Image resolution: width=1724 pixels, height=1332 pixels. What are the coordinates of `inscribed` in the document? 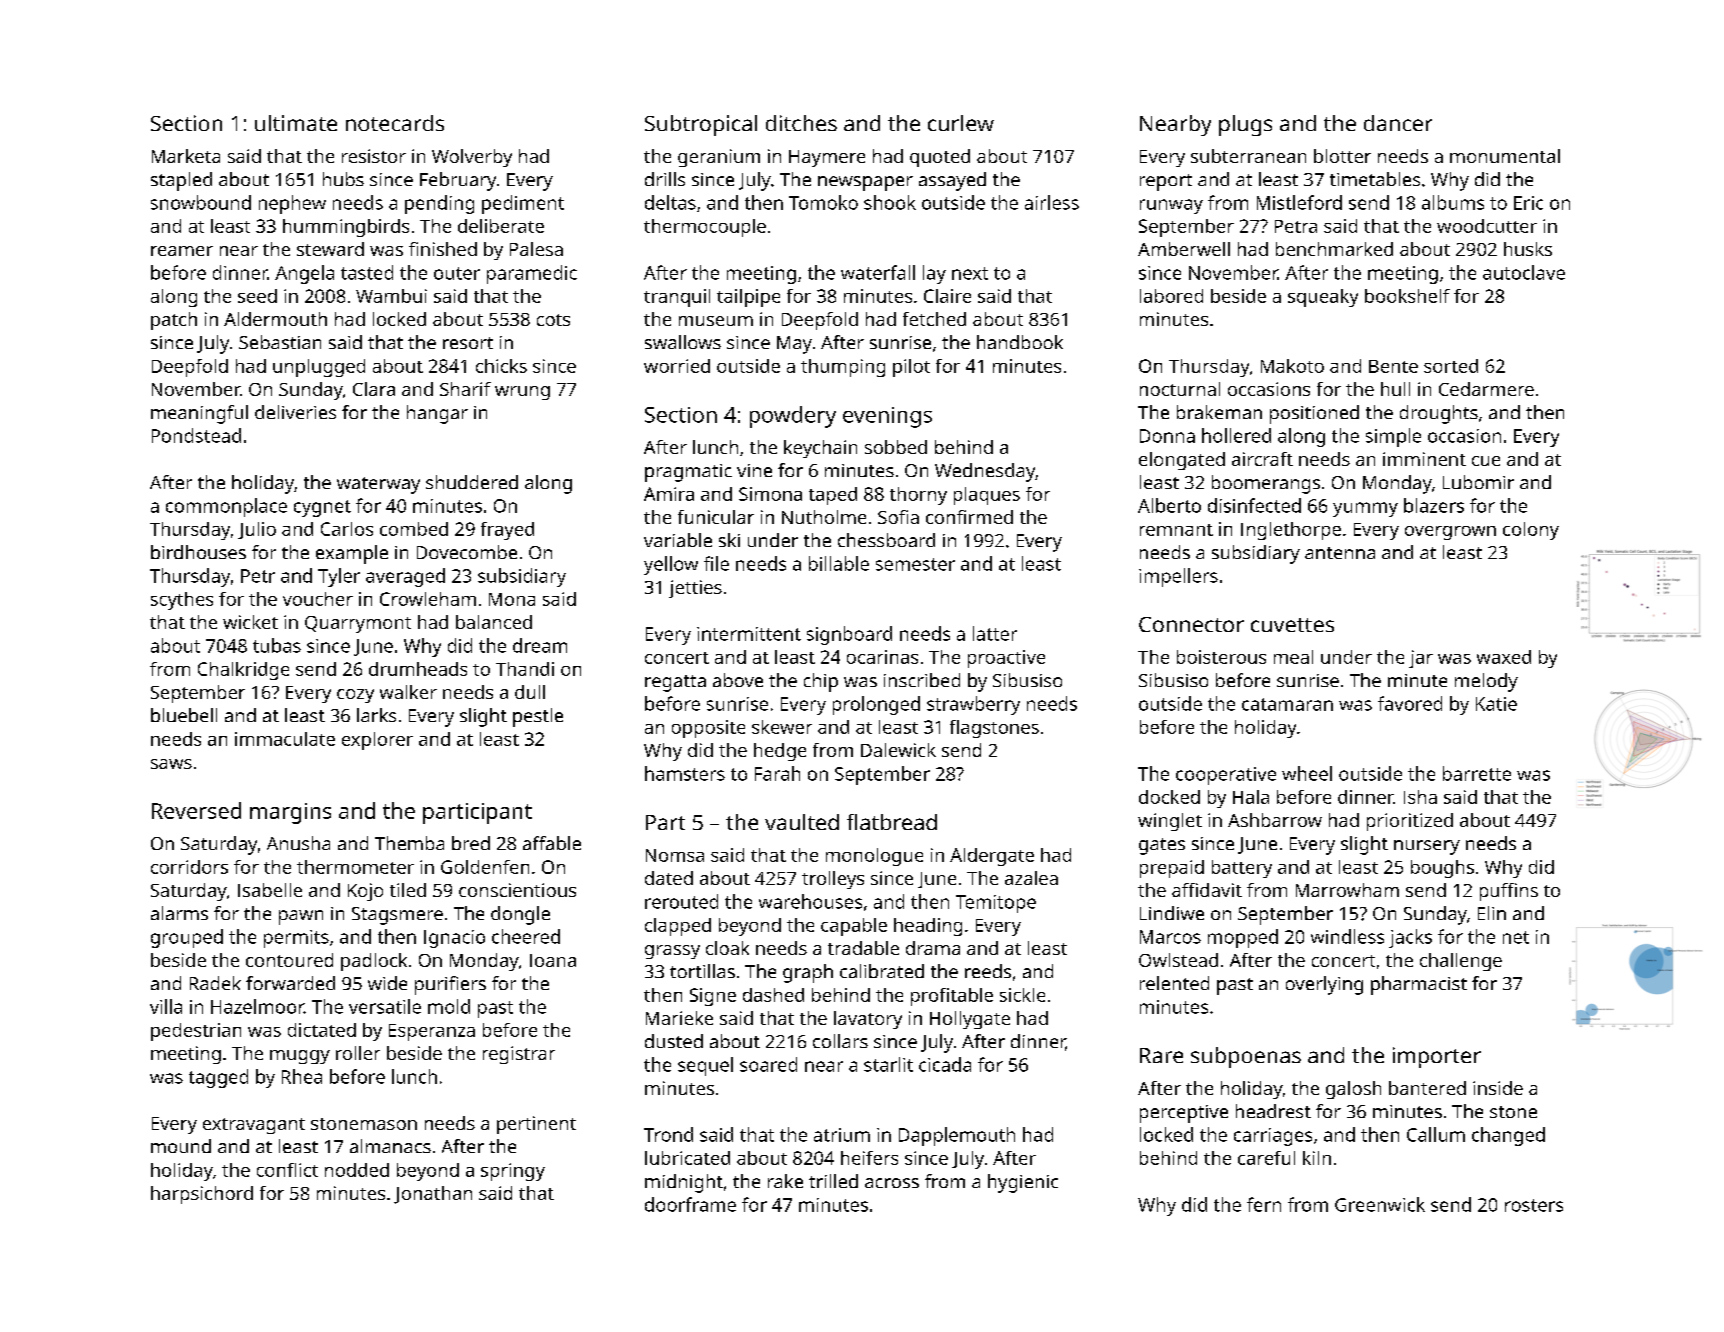 It's located at (922, 680).
